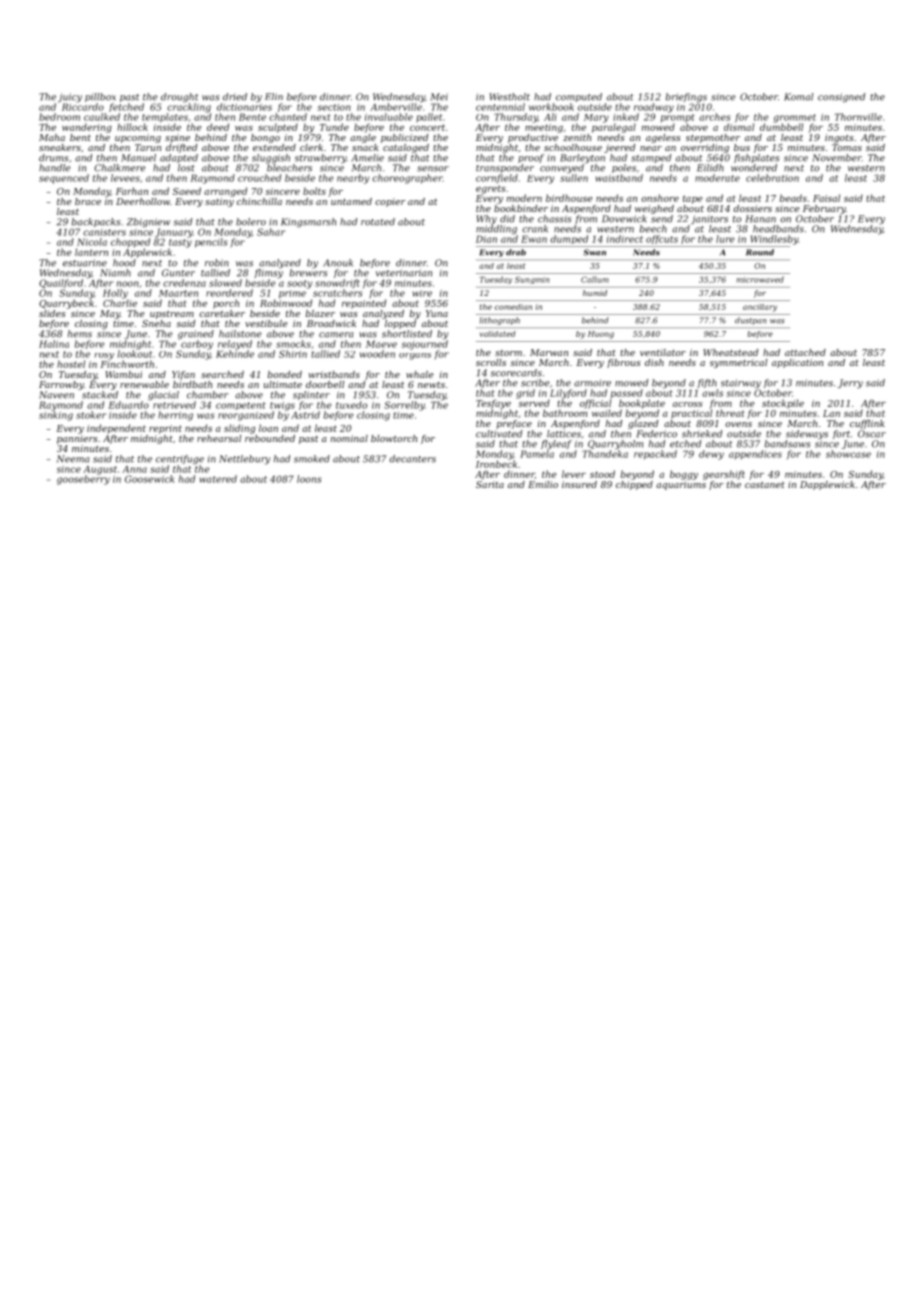  What do you see at coordinates (179, 98) in the page?
I see `drought` at bounding box center [179, 98].
